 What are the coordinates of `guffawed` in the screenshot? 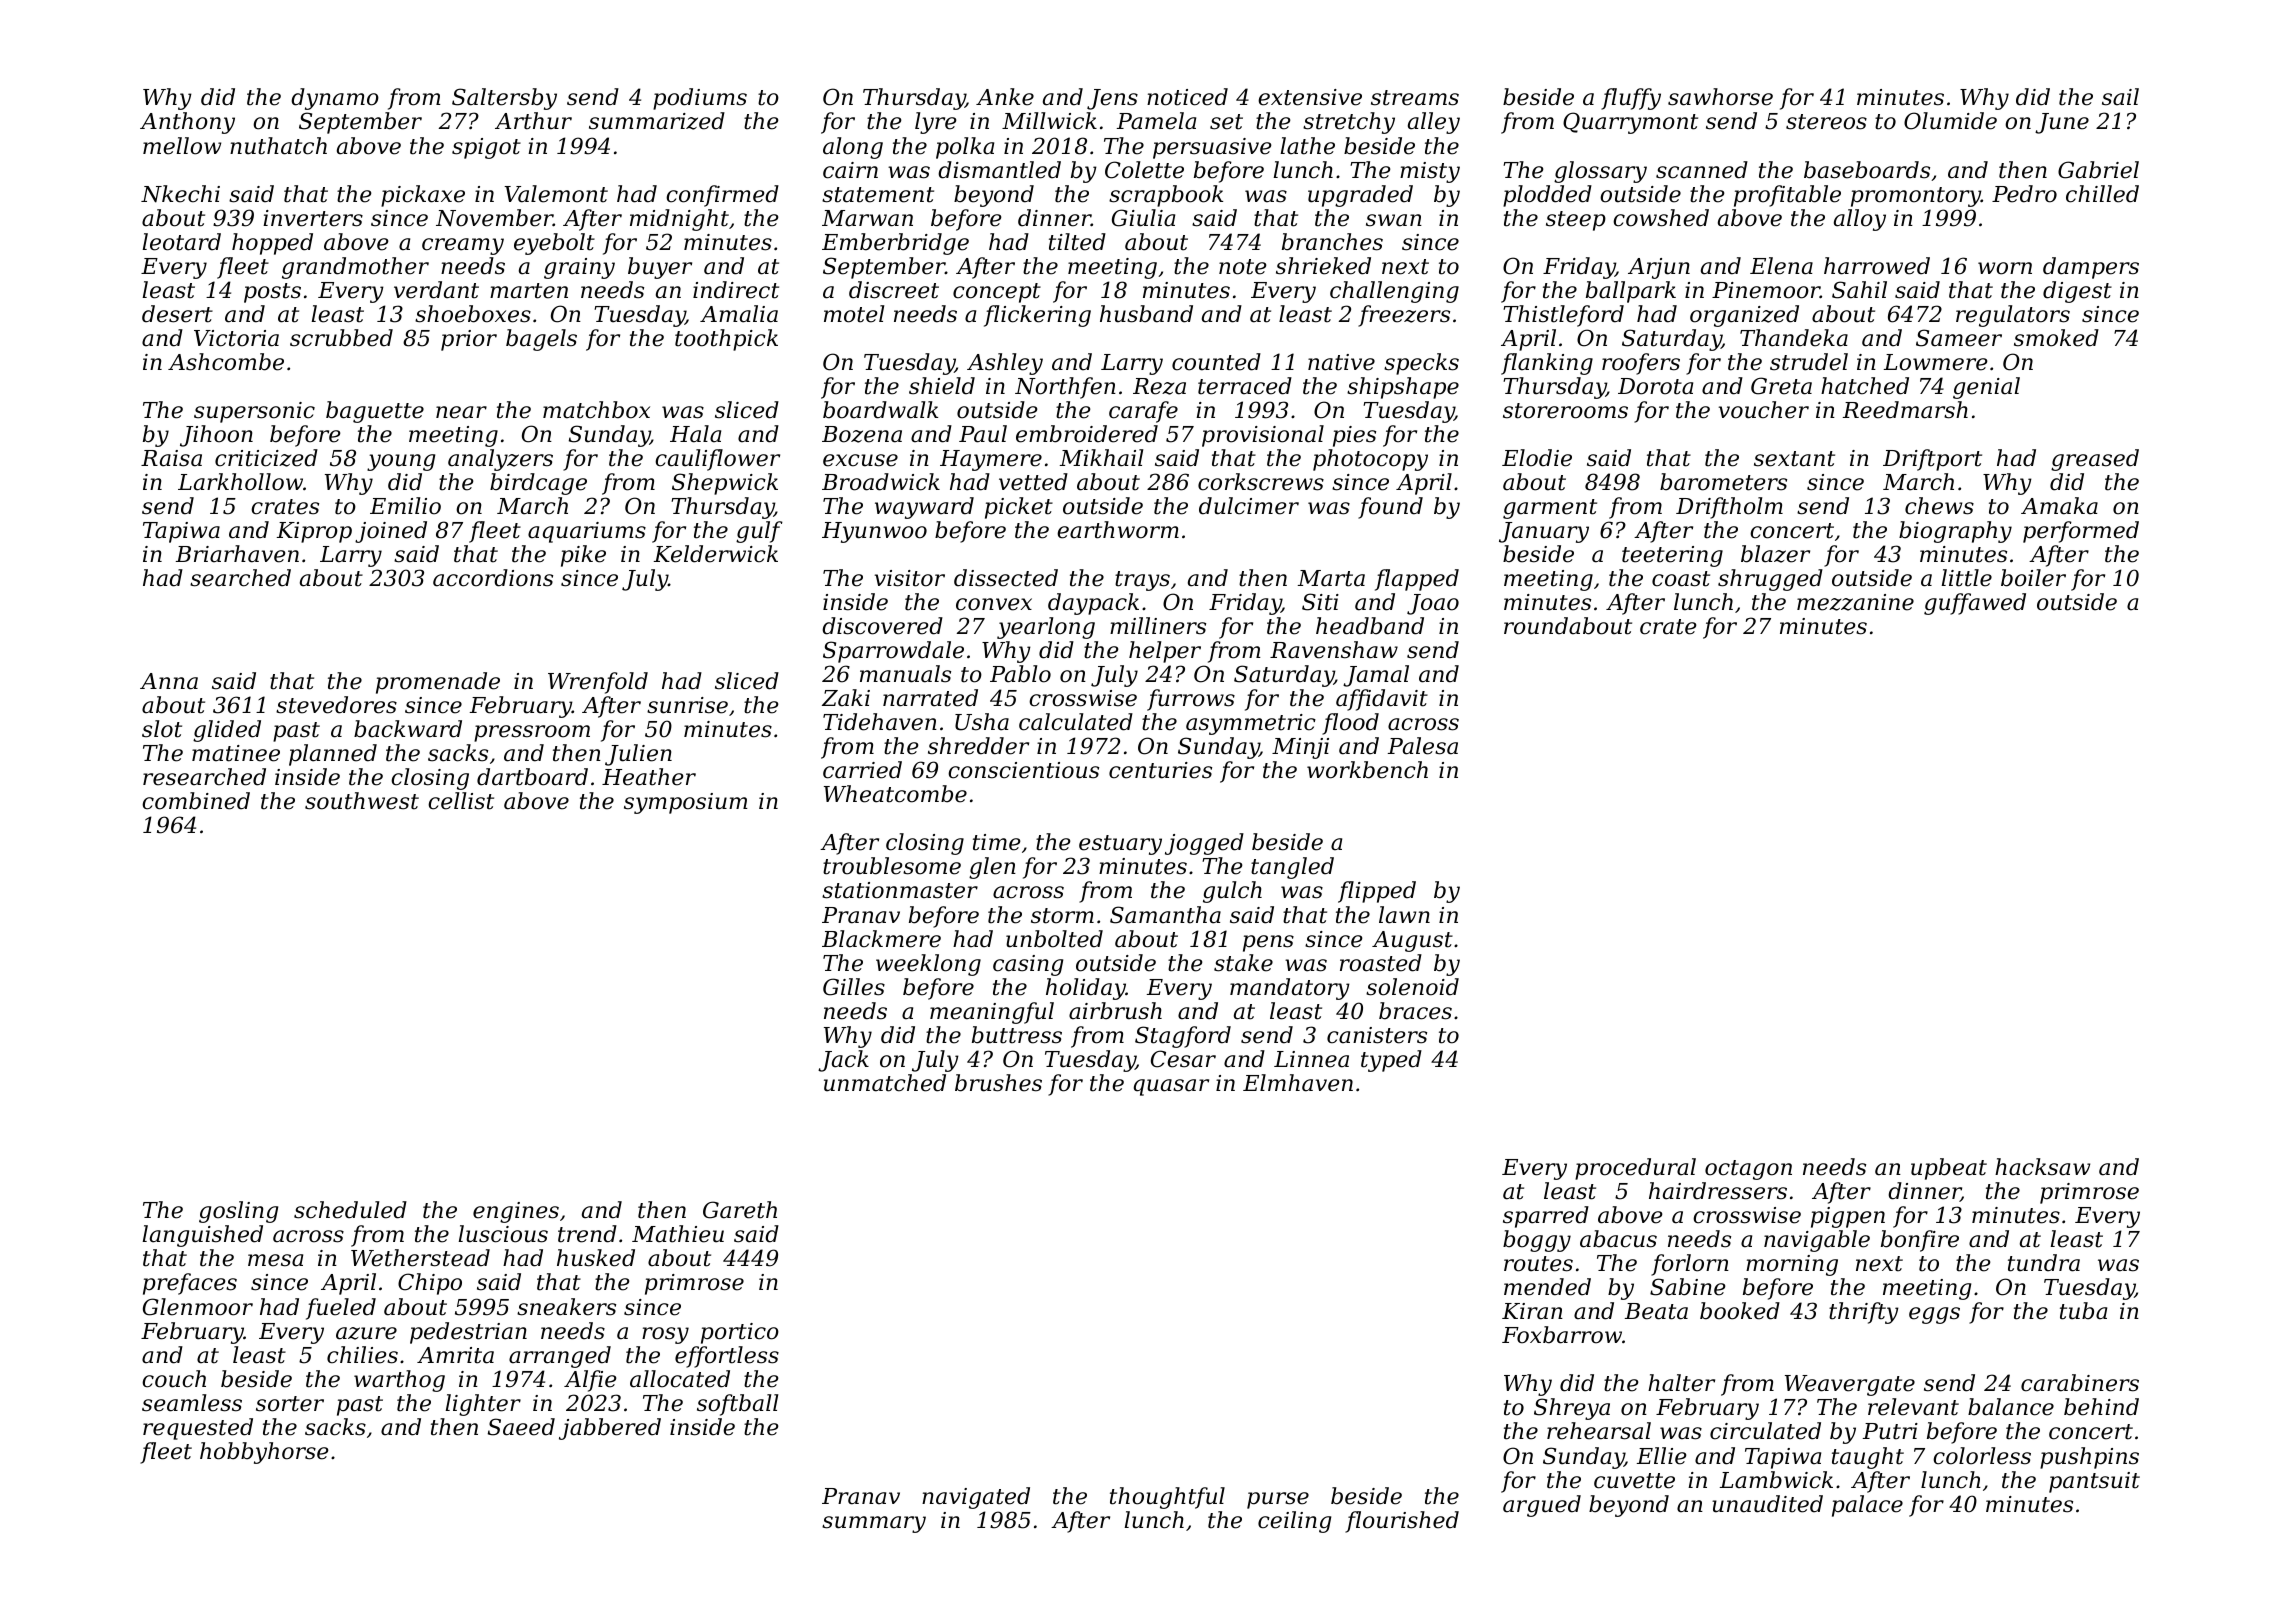 It's located at (1975, 604).
